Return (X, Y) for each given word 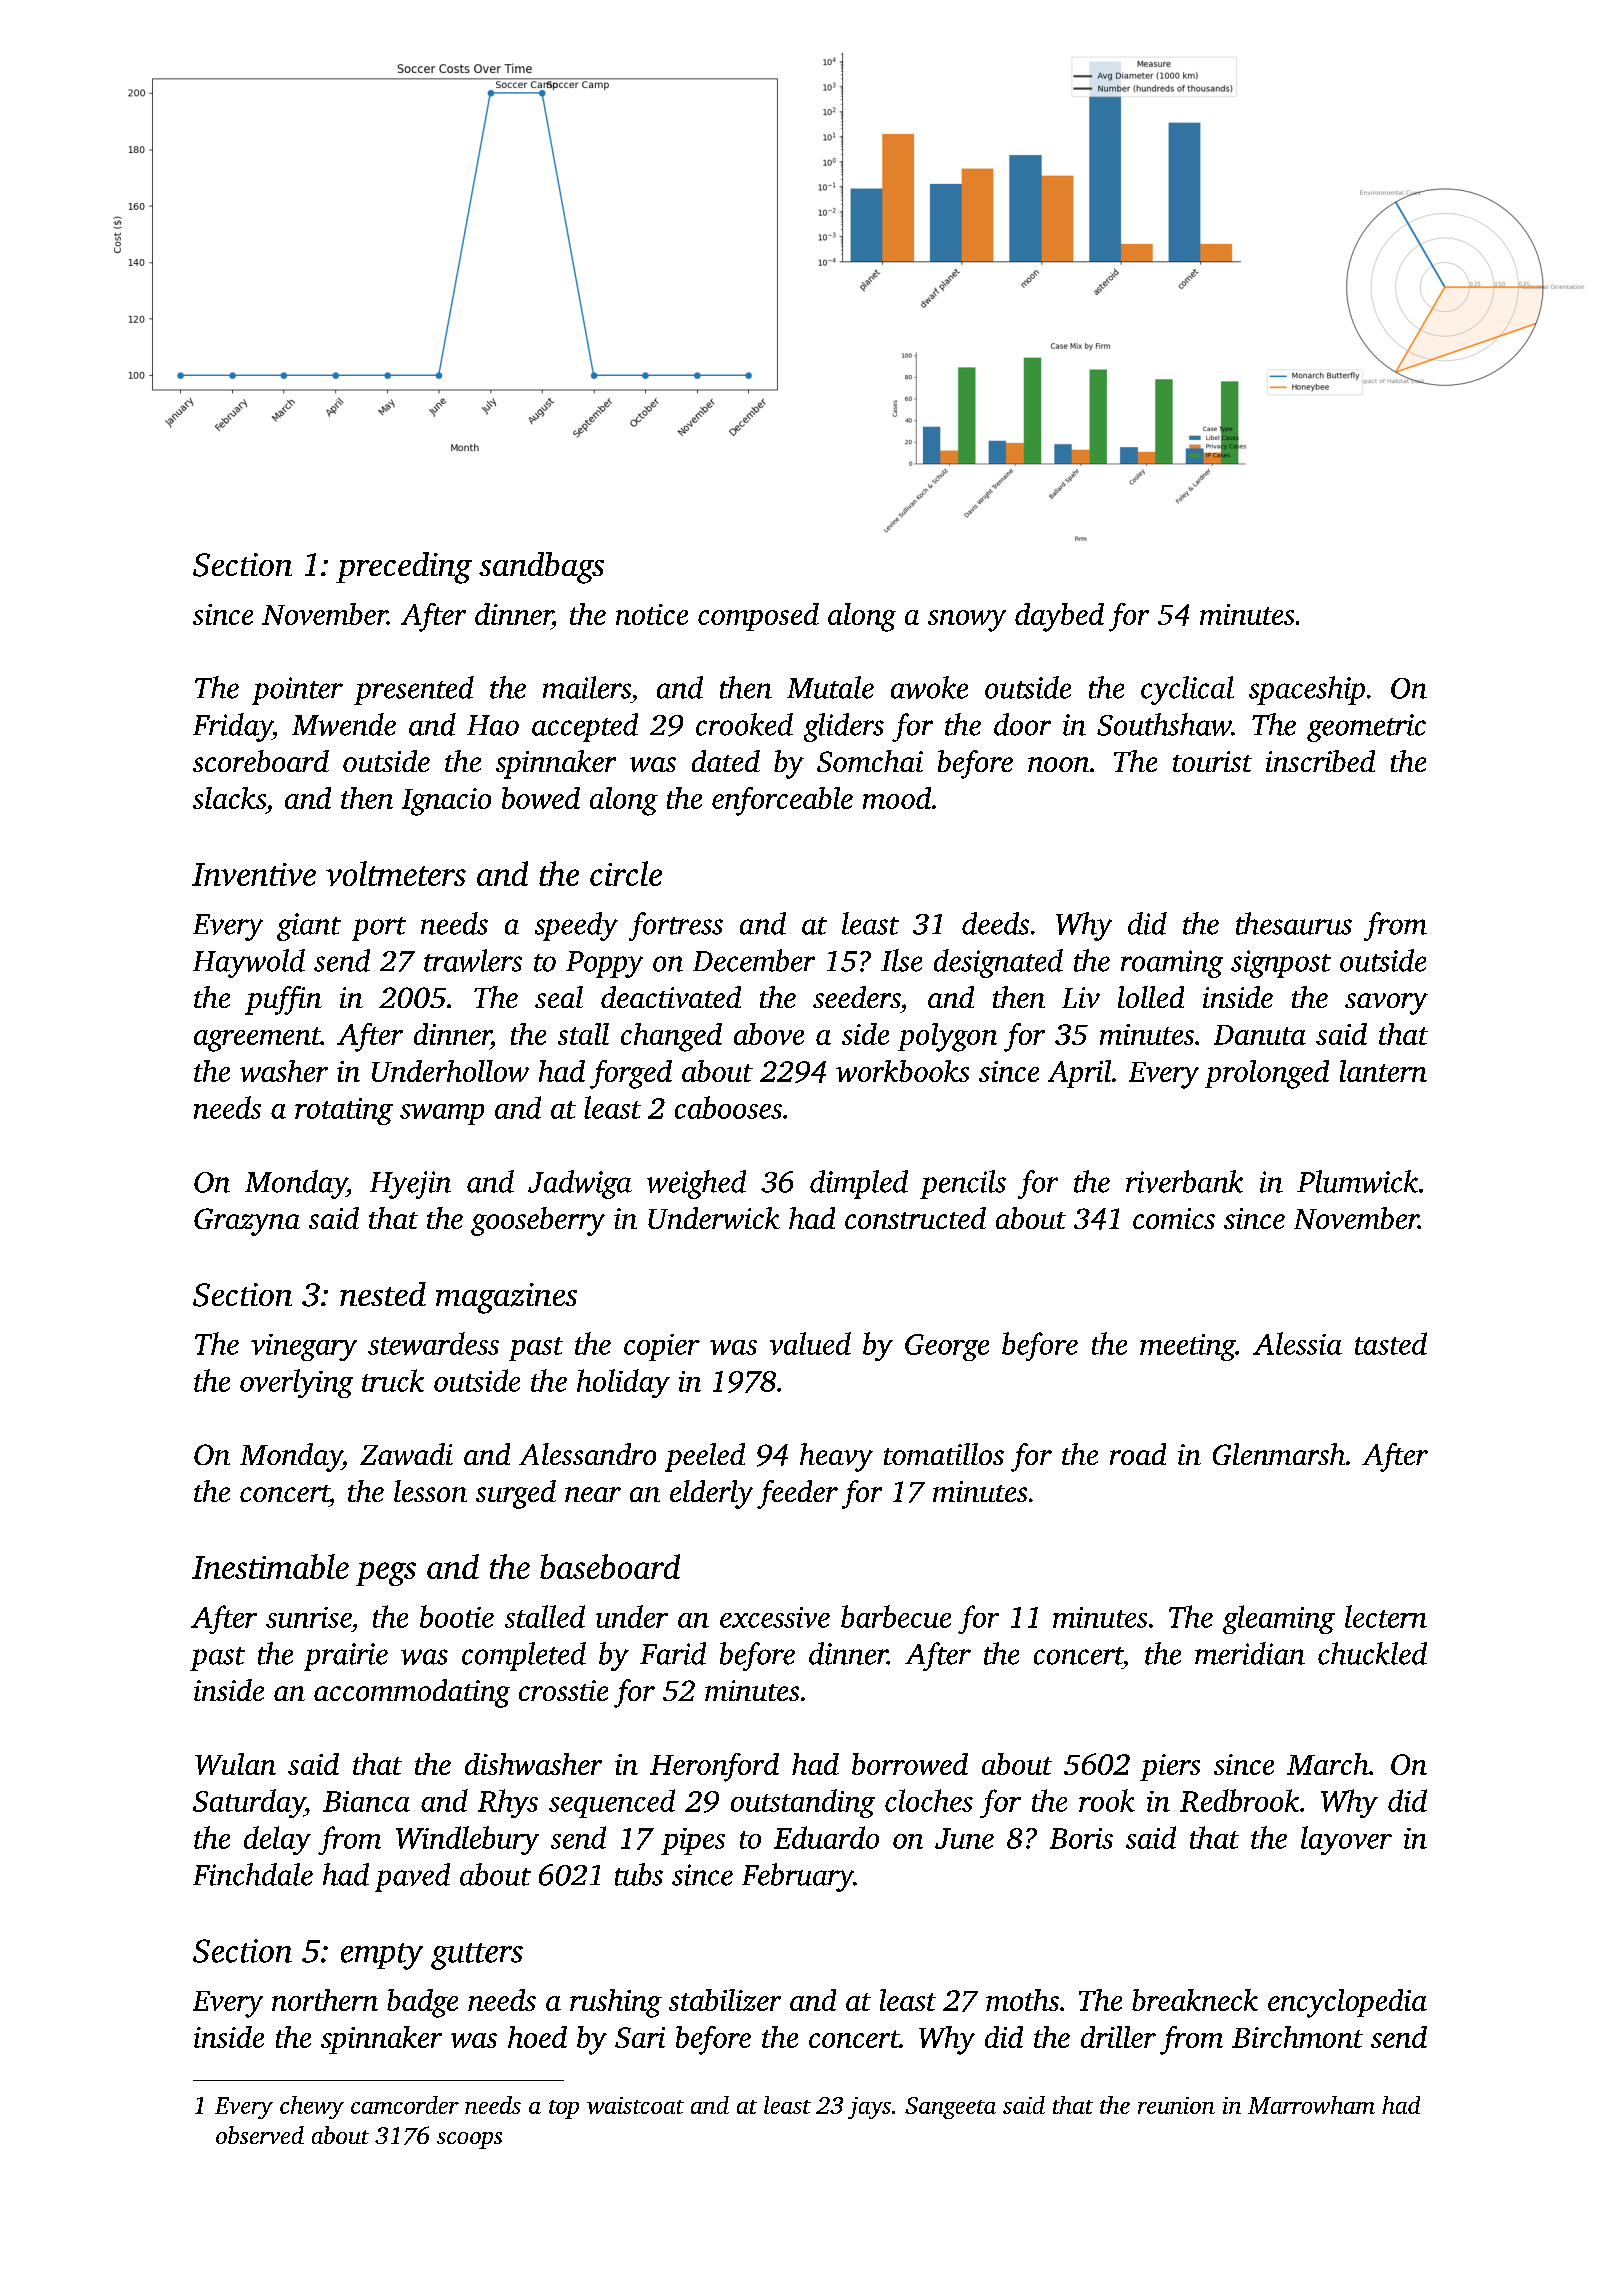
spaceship (1307, 690)
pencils (963, 1184)
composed (758, 617)
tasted (1391, 1343)
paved (412, 1877)
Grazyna (247, 1222)
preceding (404, 568)
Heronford (714, 1767)
